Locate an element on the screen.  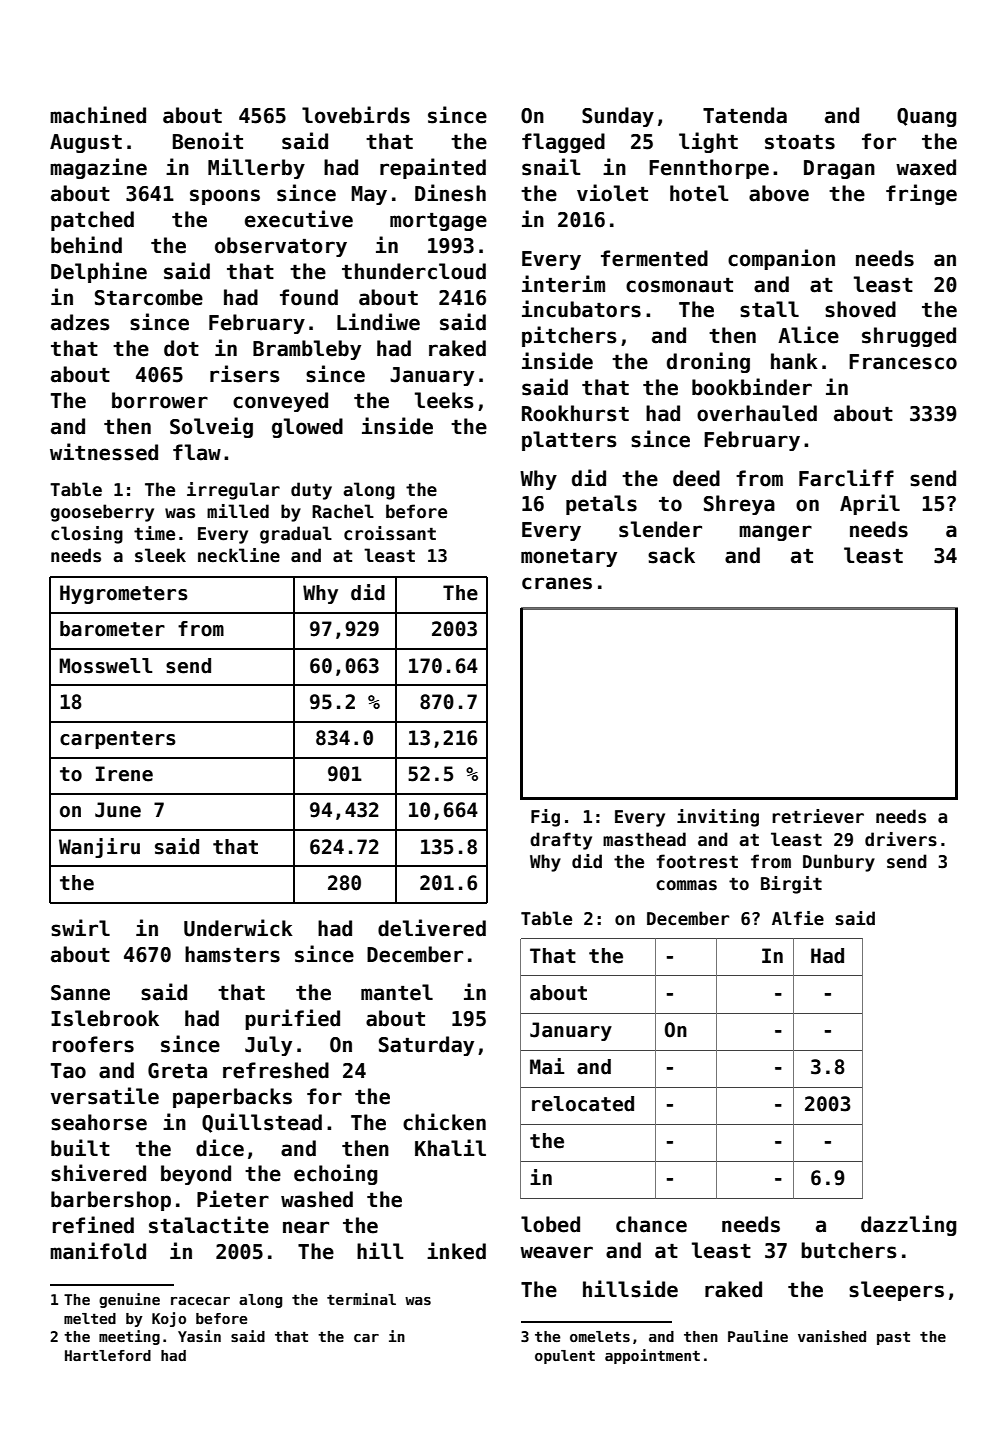
Yasin is located at coordinates (199, 1336).
